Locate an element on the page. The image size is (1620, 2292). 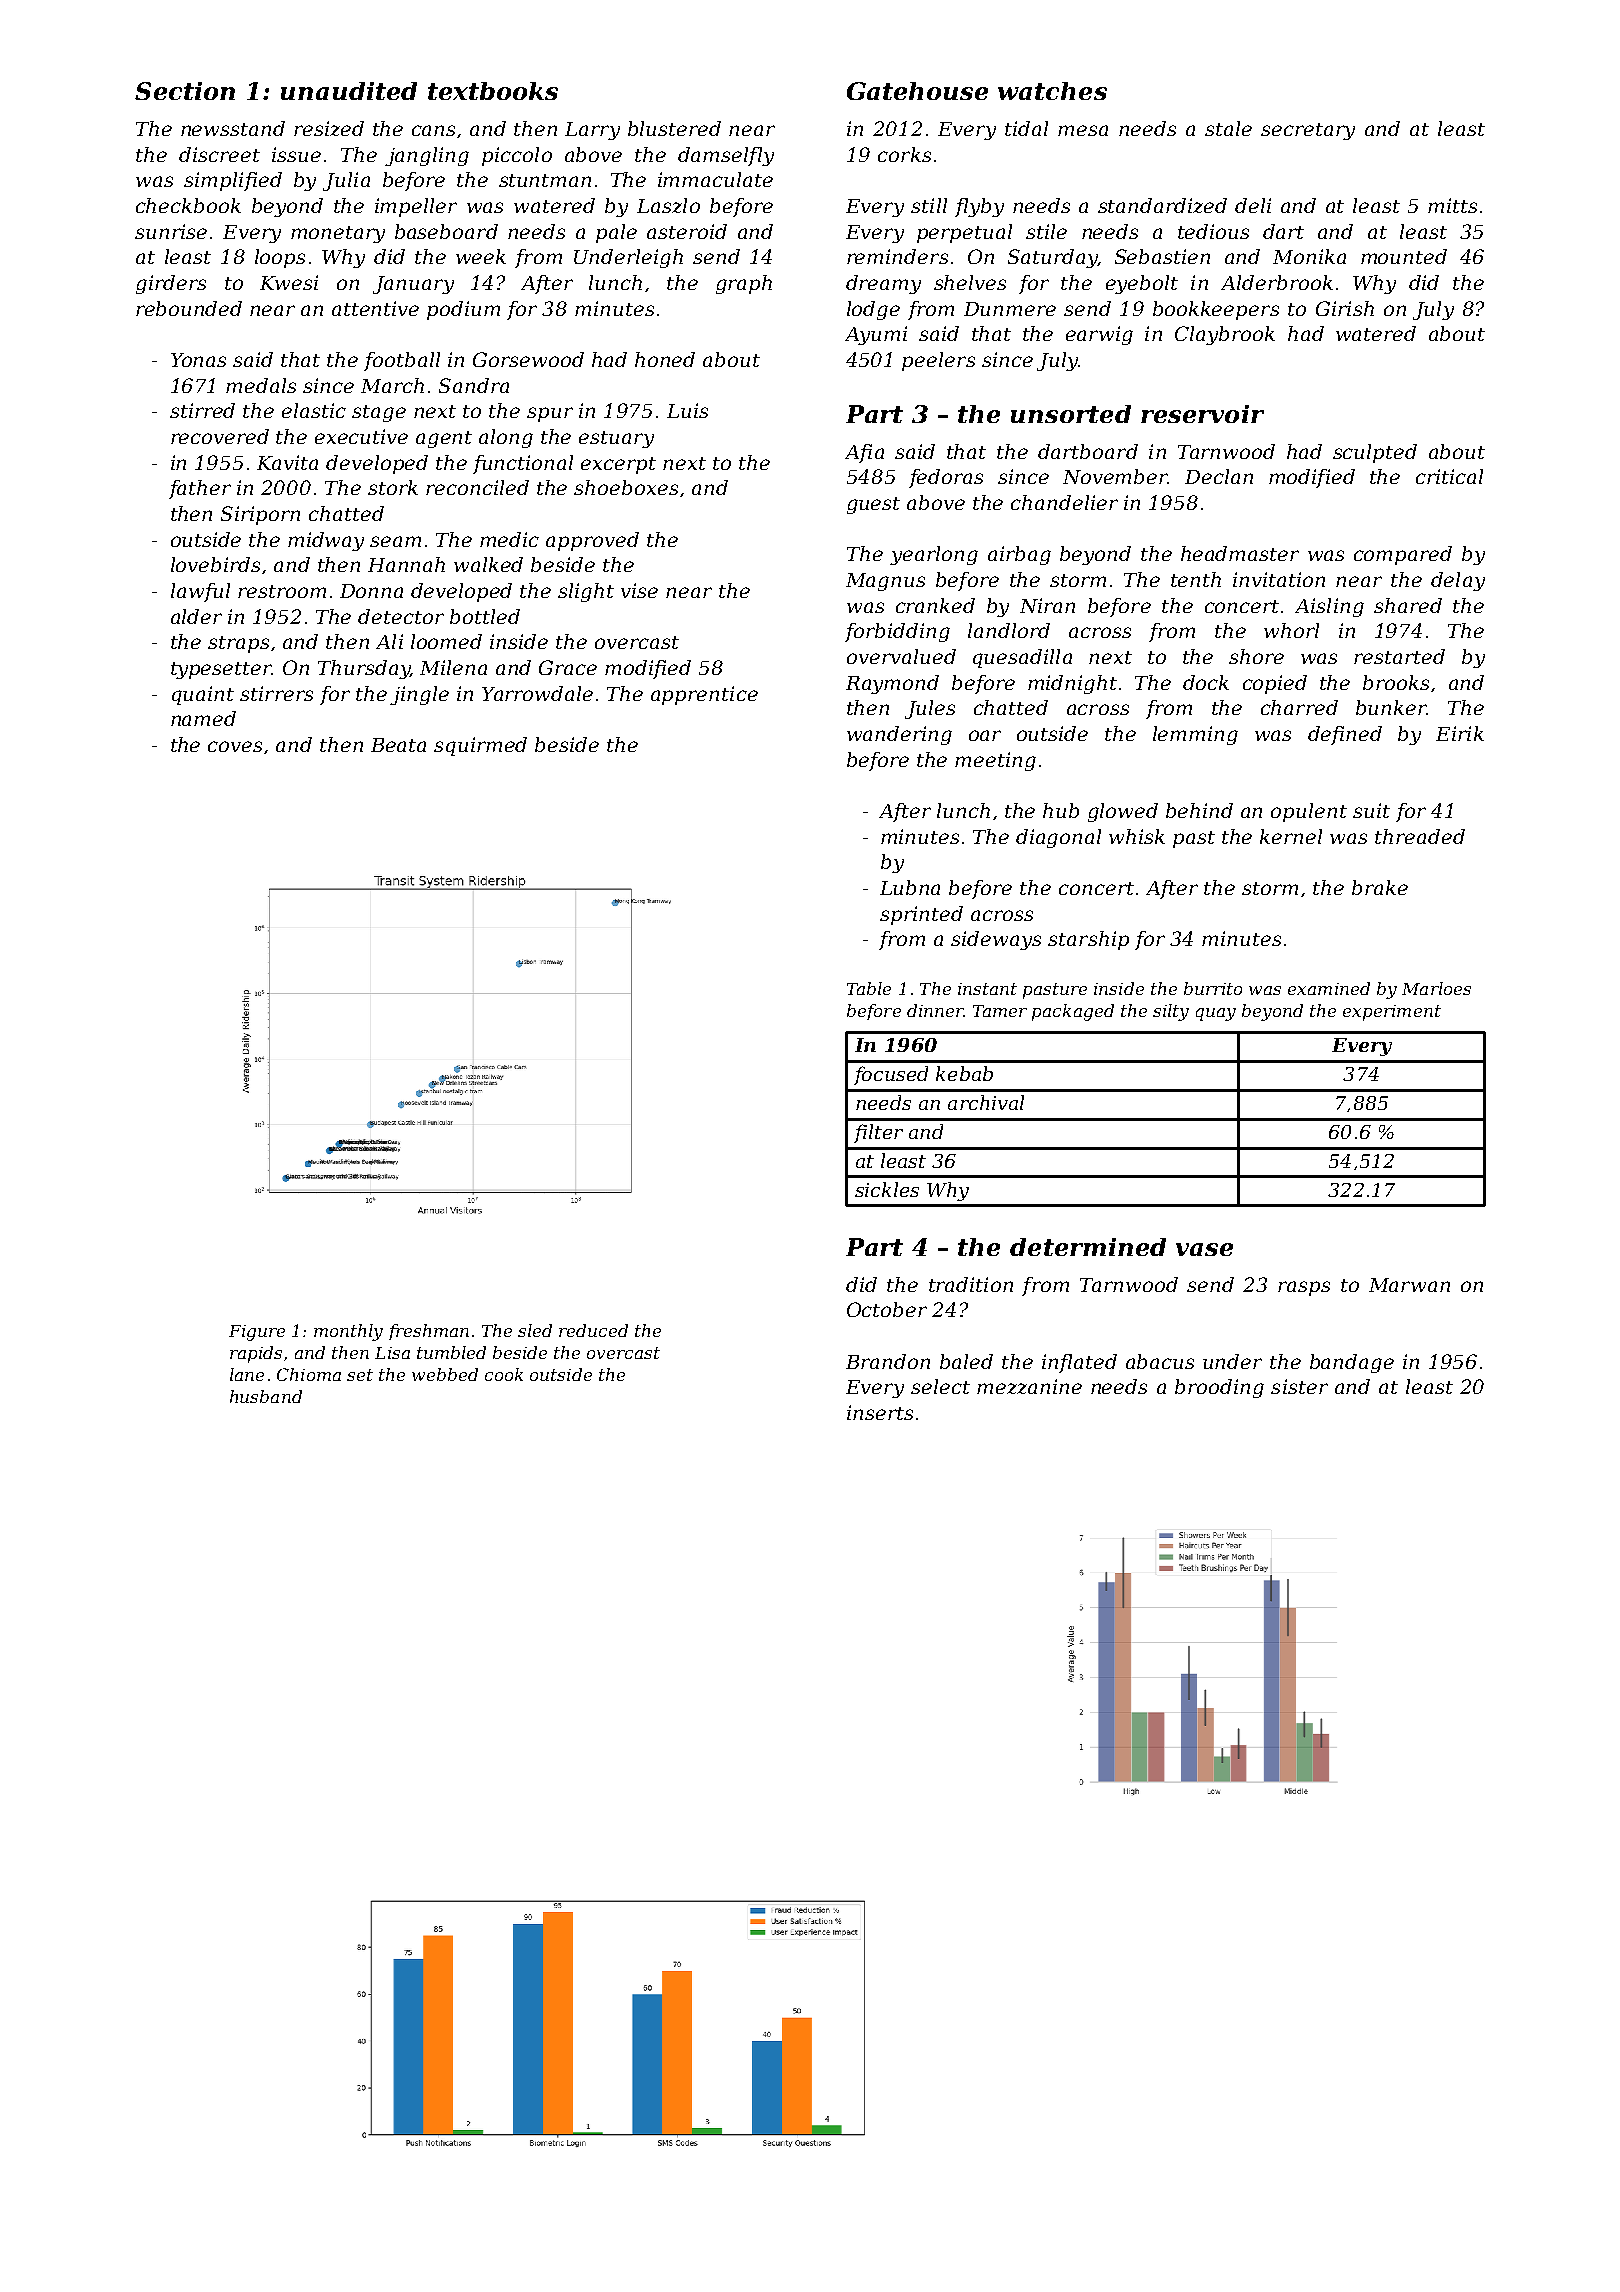
Marwan is located at coordinates (1409, 1285).
